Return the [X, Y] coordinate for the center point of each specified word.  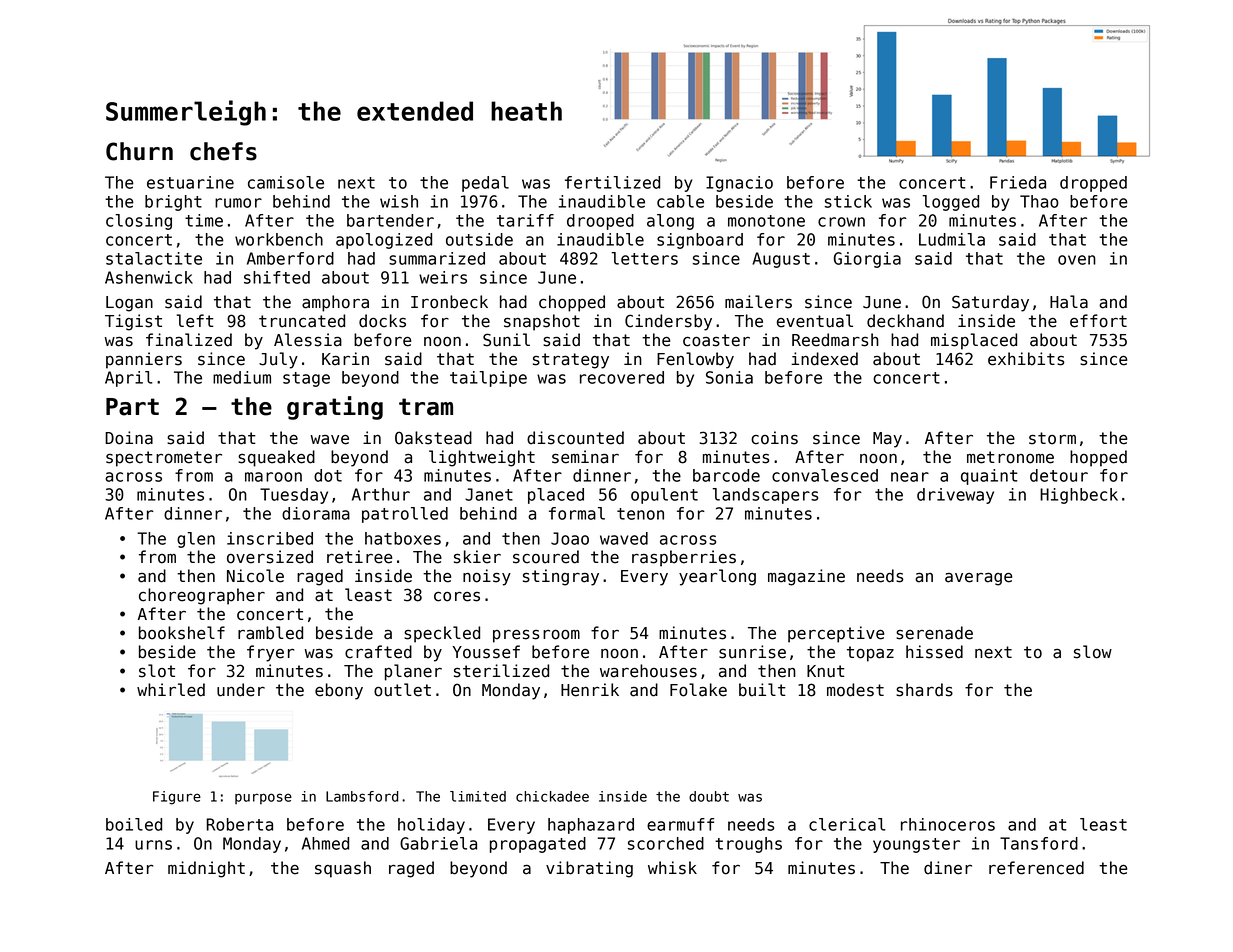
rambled [270, 633]
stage [306, 379]
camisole [286, 182]
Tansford [1039, 843]
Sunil [506, 340]
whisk [672, 868]
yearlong [717, 577]
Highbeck [1079, 496]
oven [1077, 260]
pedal [485, 184]
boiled [134, 824]
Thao [1039, 201]
